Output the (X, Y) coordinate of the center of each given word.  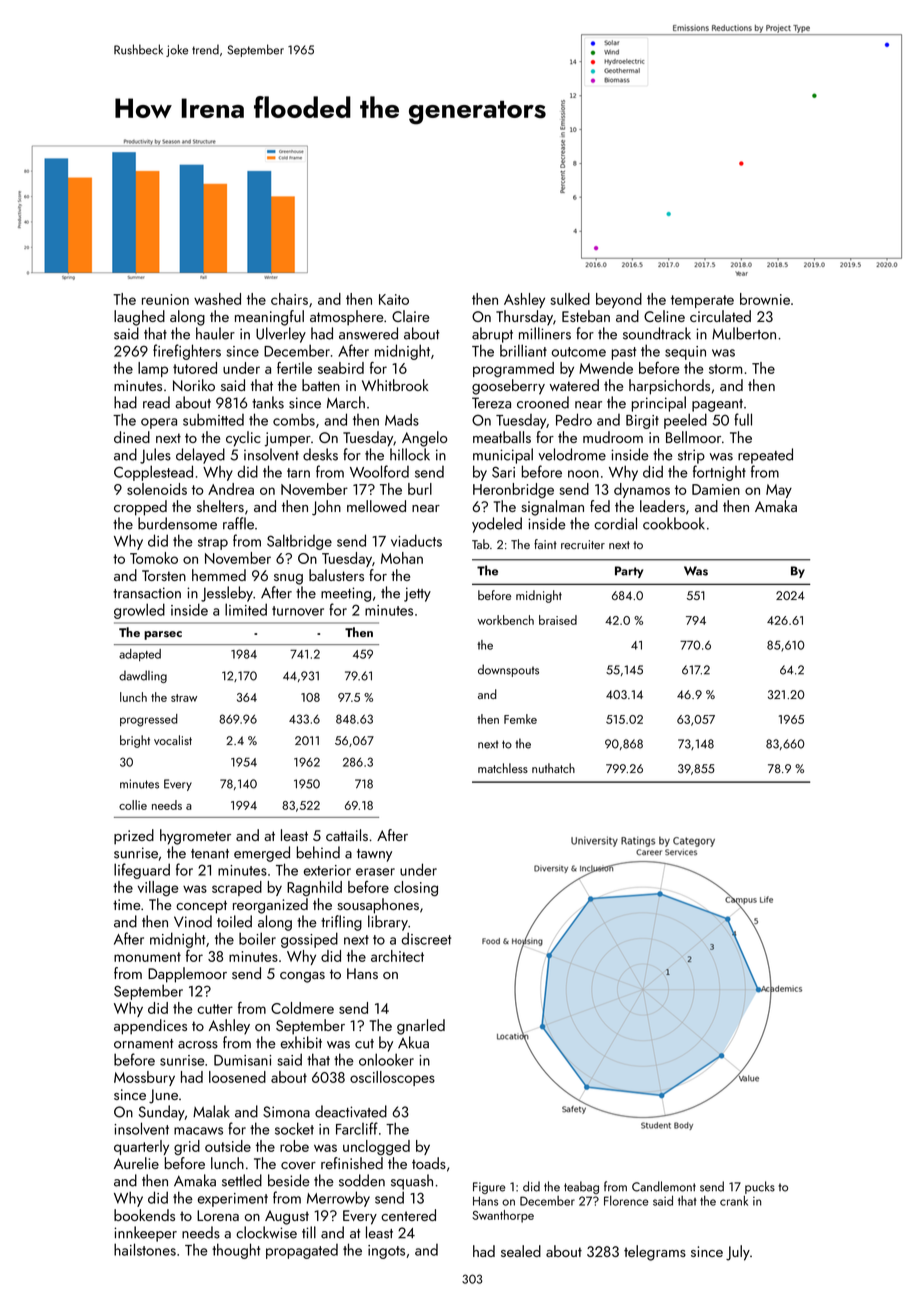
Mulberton (744, 333)
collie (133, 805)
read (156, 402)
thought (236, 1251)
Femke (520, 719)
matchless (503, 768)
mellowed (376, 506)
